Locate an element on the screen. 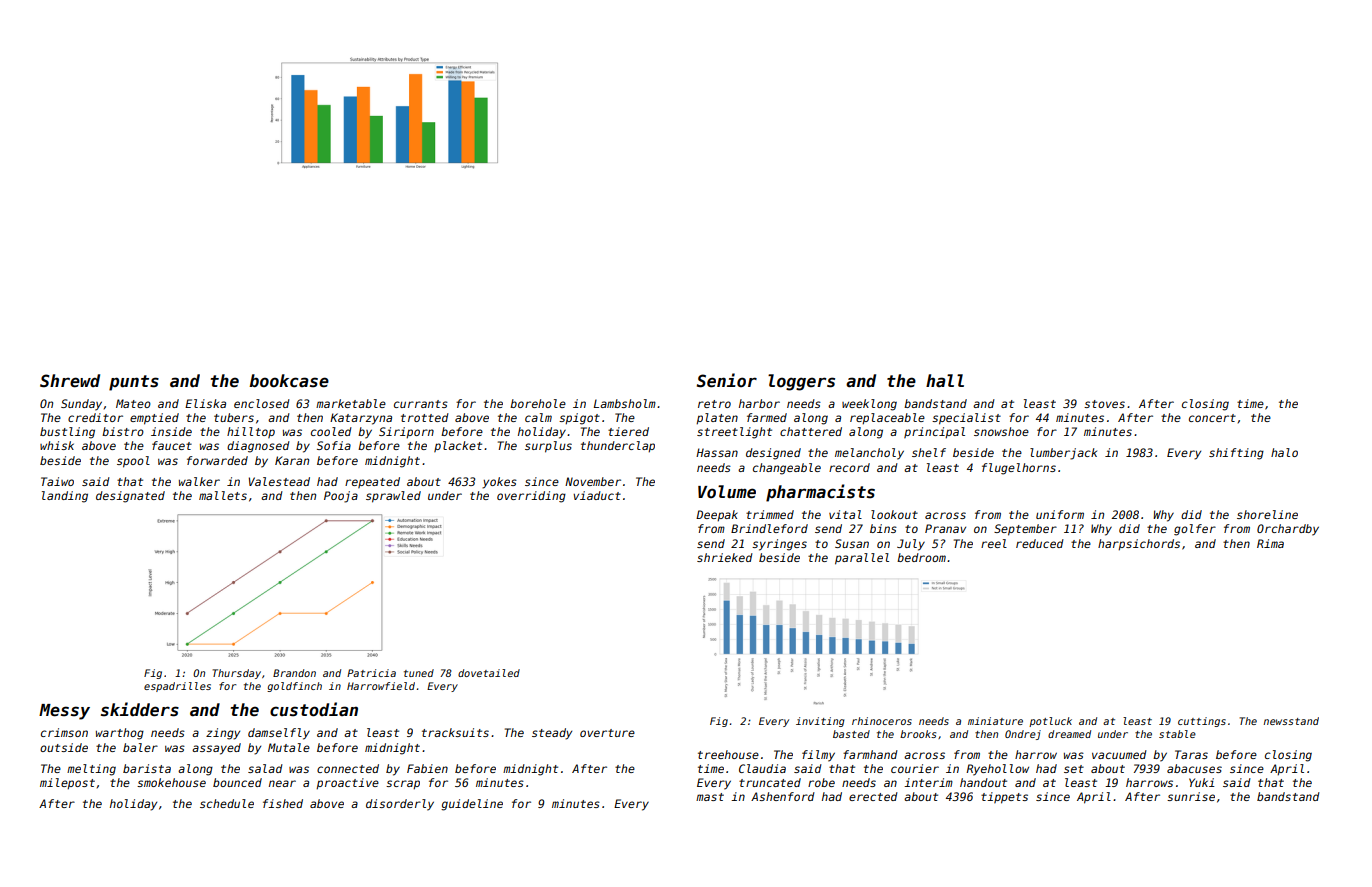 The image size is (1372, 887). dovetailed is located at coordinates (489, 673).
